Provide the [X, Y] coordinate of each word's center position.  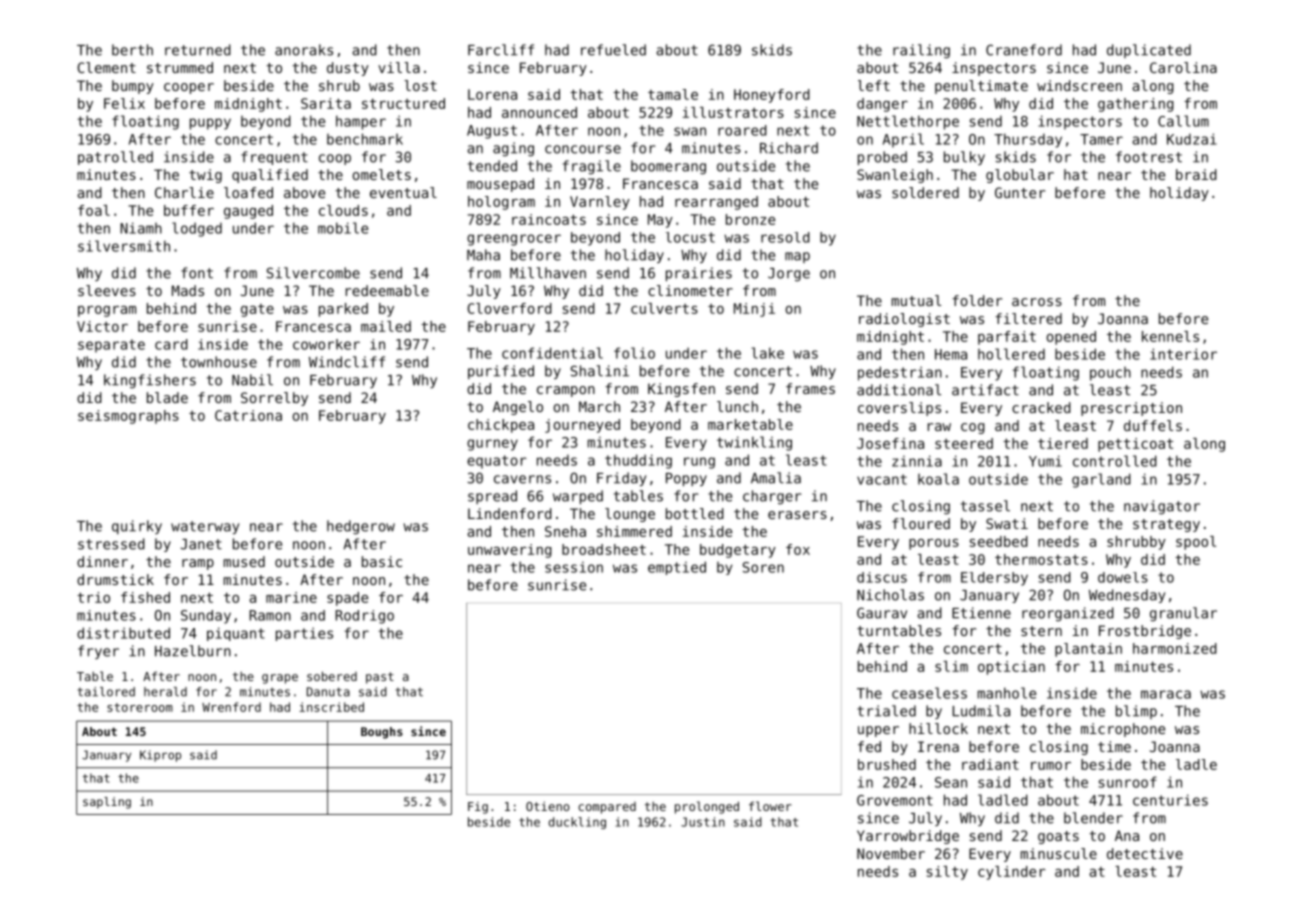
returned [198, 50]
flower [770, 806]
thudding [638, 461]
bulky [964, 158]
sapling [107, 803]
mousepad [500, 185]
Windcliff [347, 362]
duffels [1153, 425]
